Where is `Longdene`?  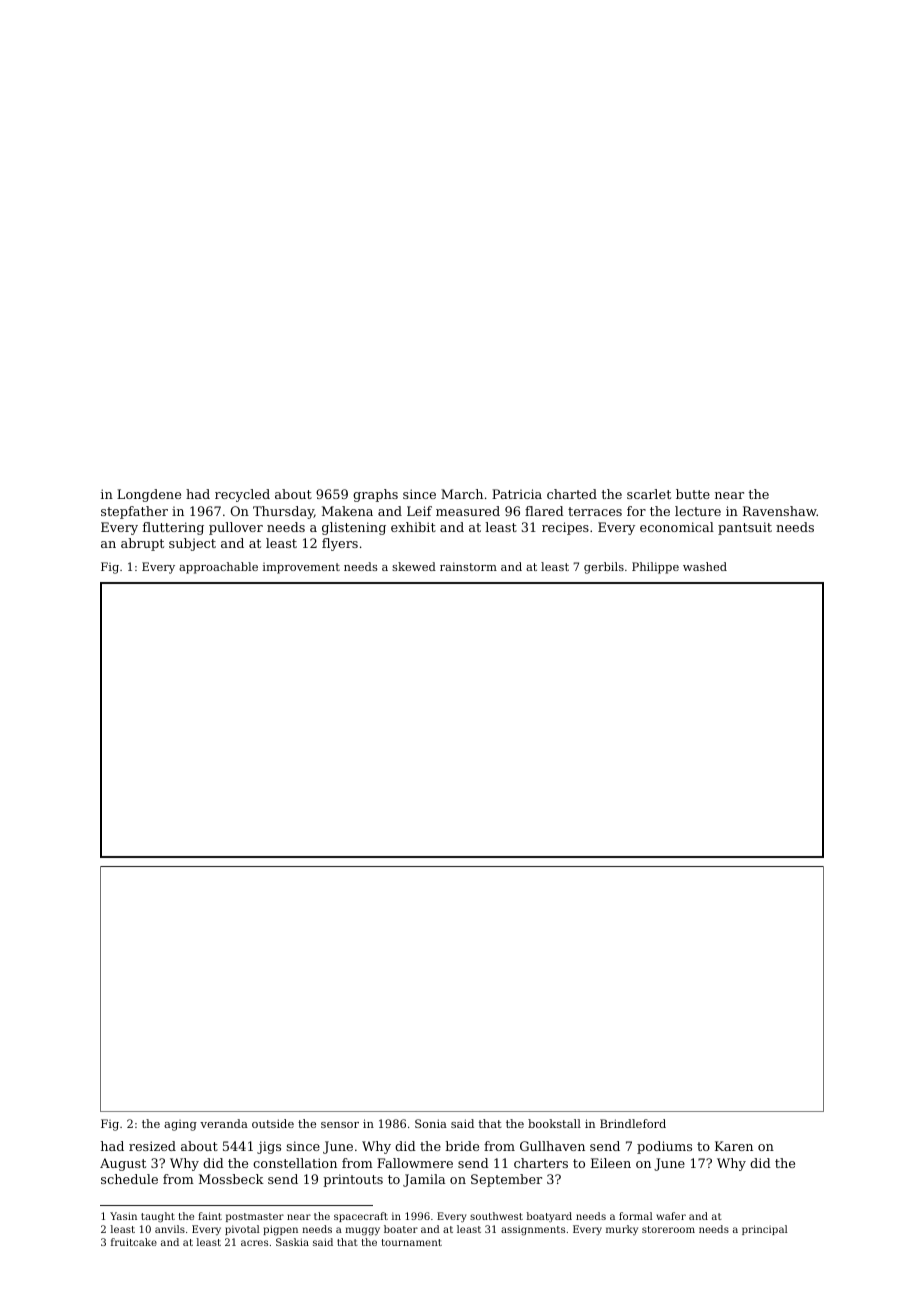
Longdene is located at coordinates (149, 495).
